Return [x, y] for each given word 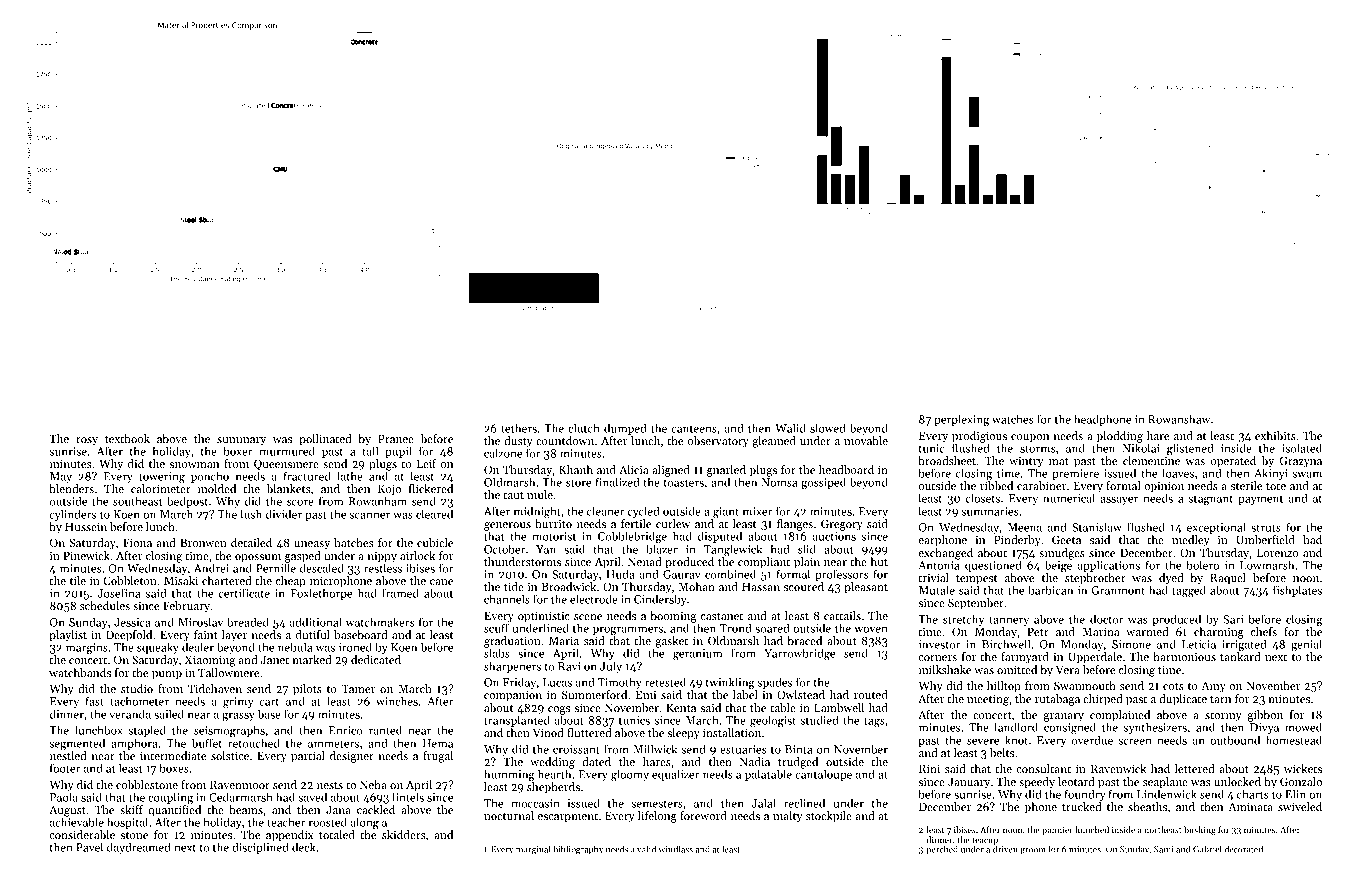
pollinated [325, 440]
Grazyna [1301, 462]
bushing [1200, 830]
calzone [503, 453]
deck [304, 847]
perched [942, 850]
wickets [1303, 768]
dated [596, 761]
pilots [307, 690]
